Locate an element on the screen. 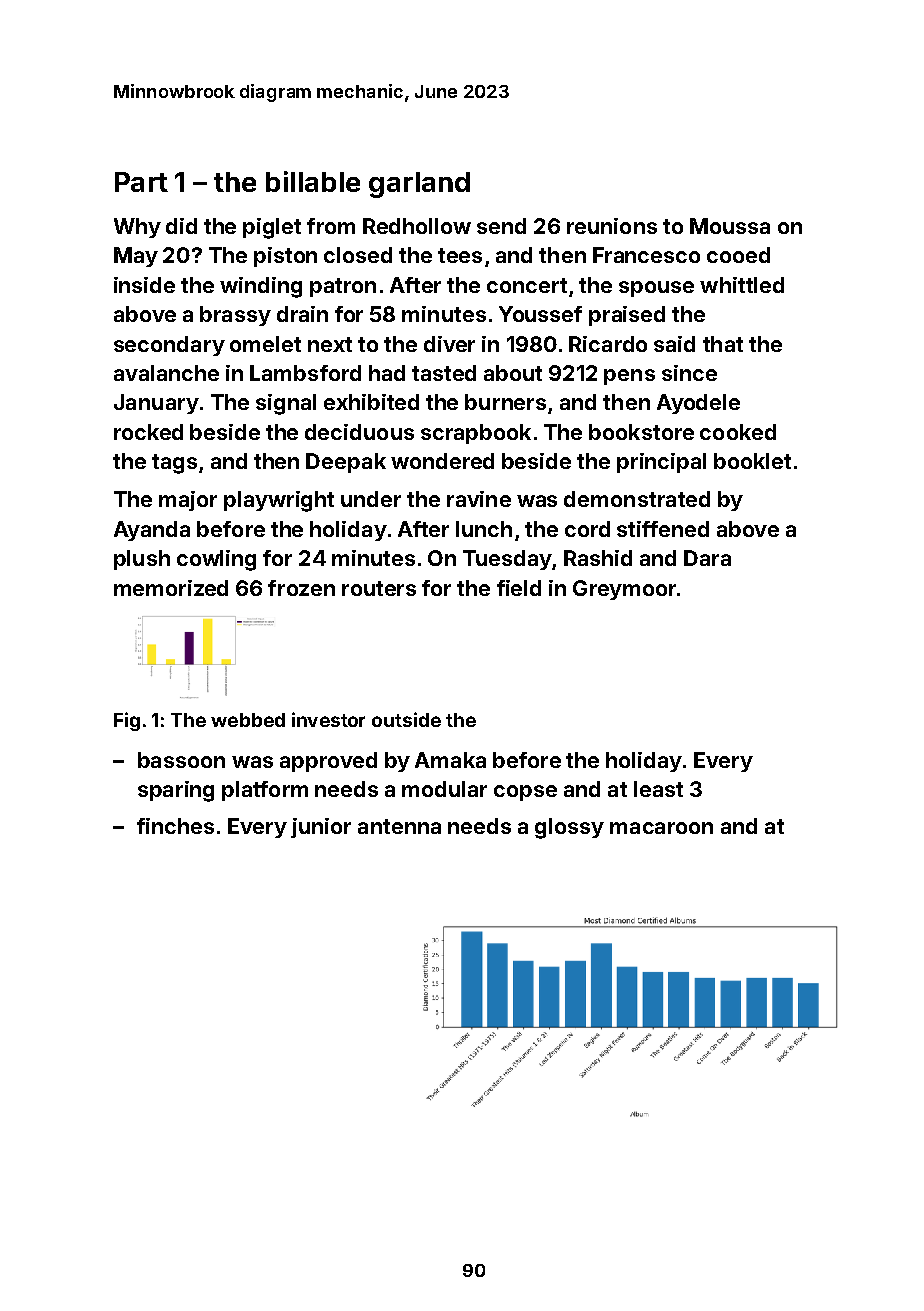 This screenshot has height=1311, width=924. sparing is located at coordinates (176, 791).
